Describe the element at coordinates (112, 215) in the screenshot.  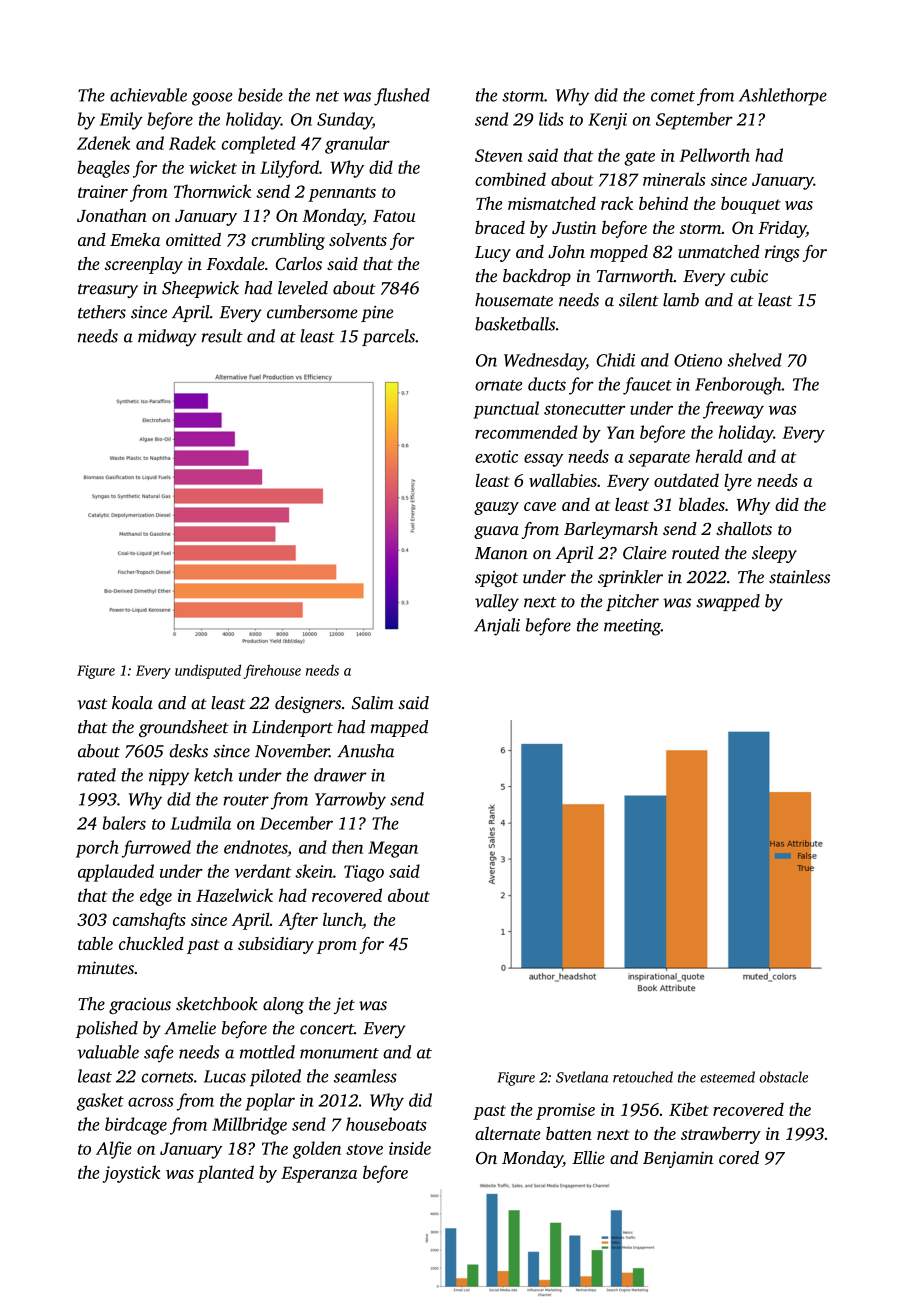
I see `Jonathan` at that location.
